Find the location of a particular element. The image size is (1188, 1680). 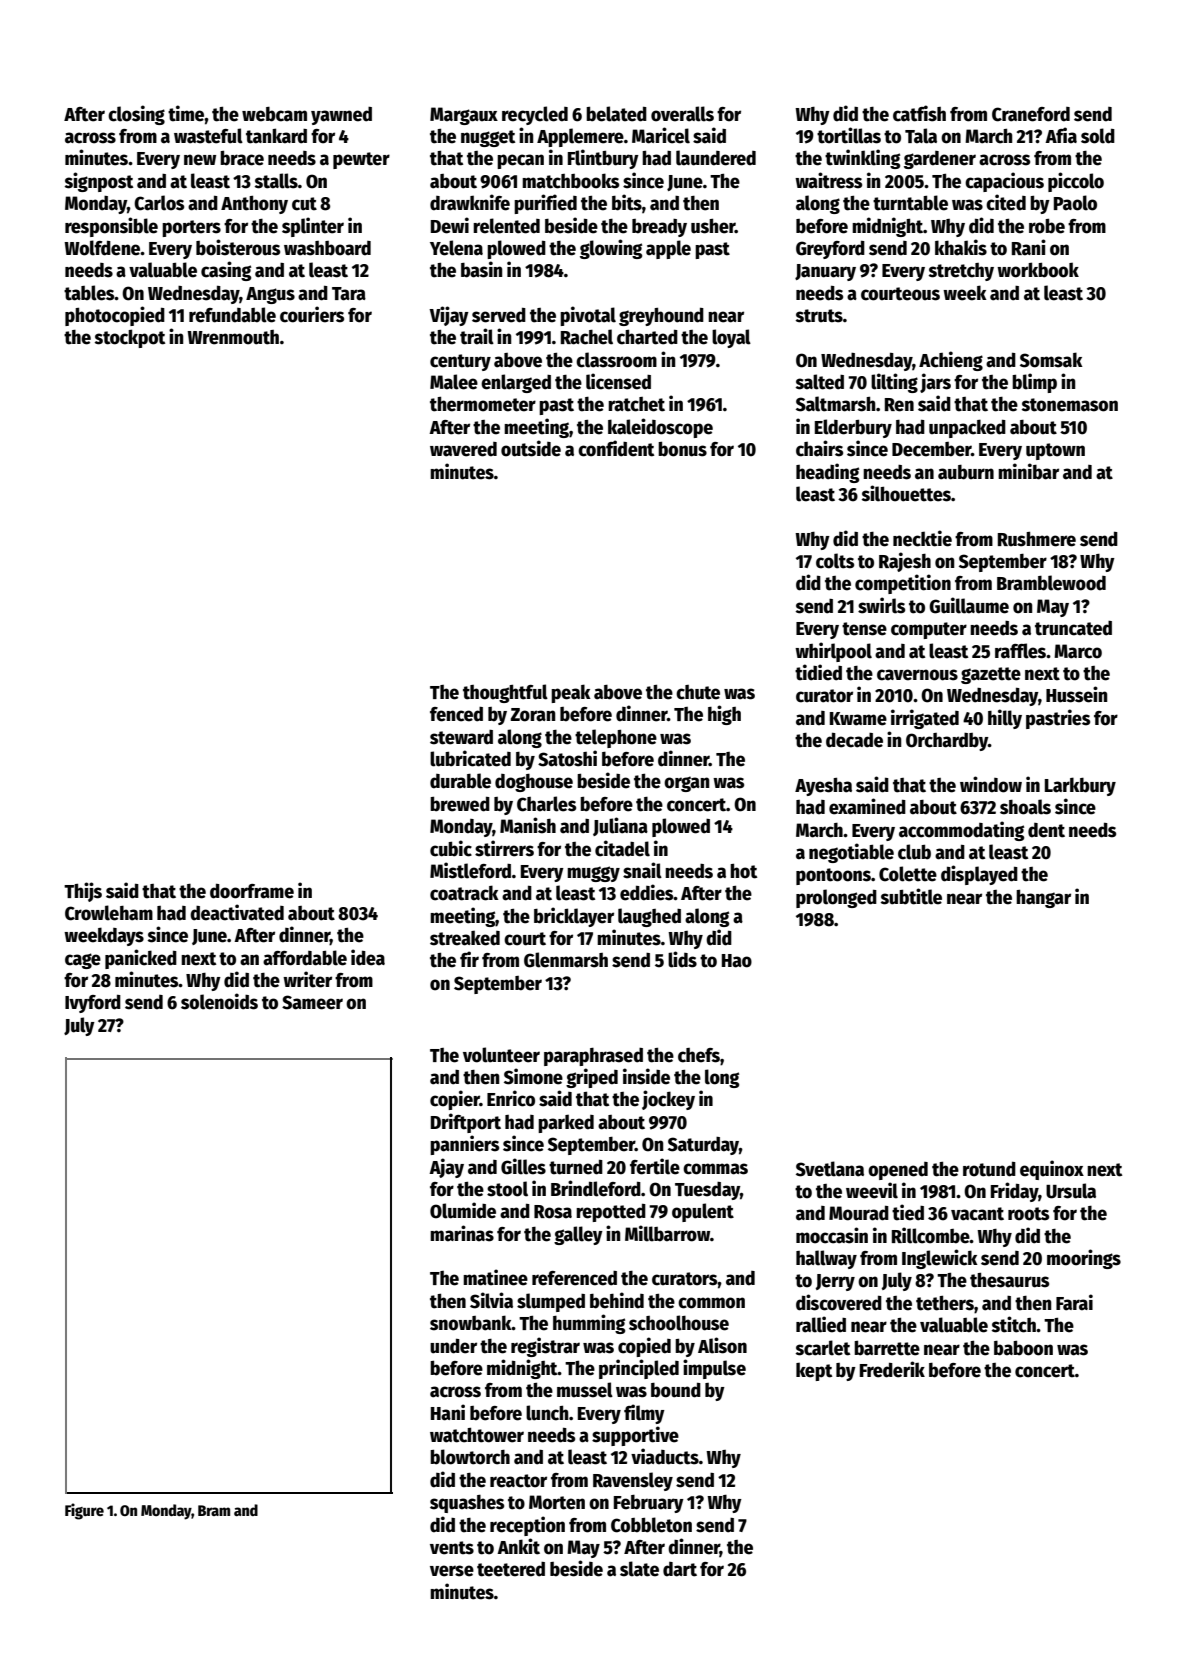

subtitle is located at coordinates (911, 896).
